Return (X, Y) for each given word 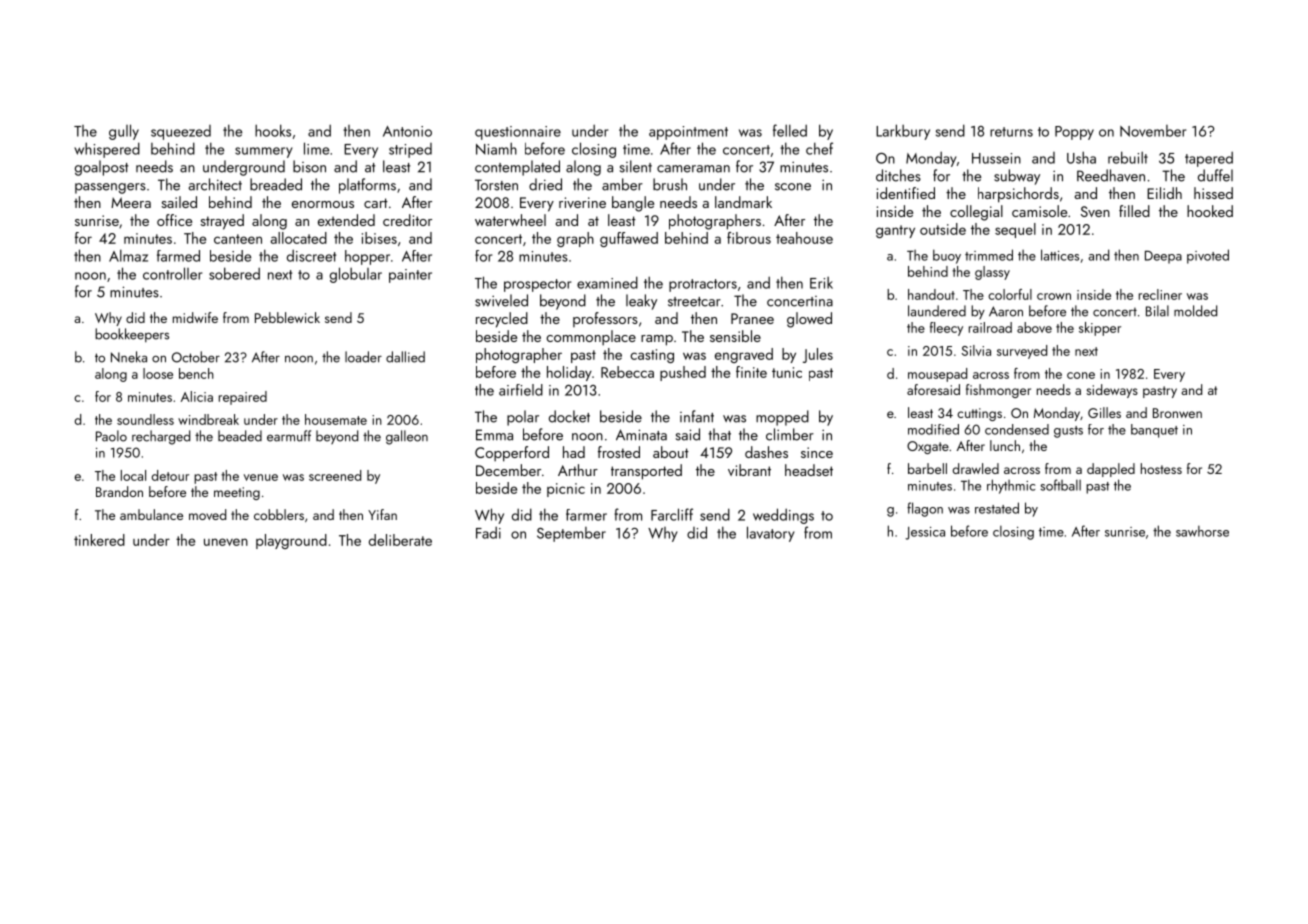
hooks (273, 130)
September (571, 534)
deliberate (400, 540)
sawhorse (1202, 531)
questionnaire (518, 133)
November (1153, 131)
